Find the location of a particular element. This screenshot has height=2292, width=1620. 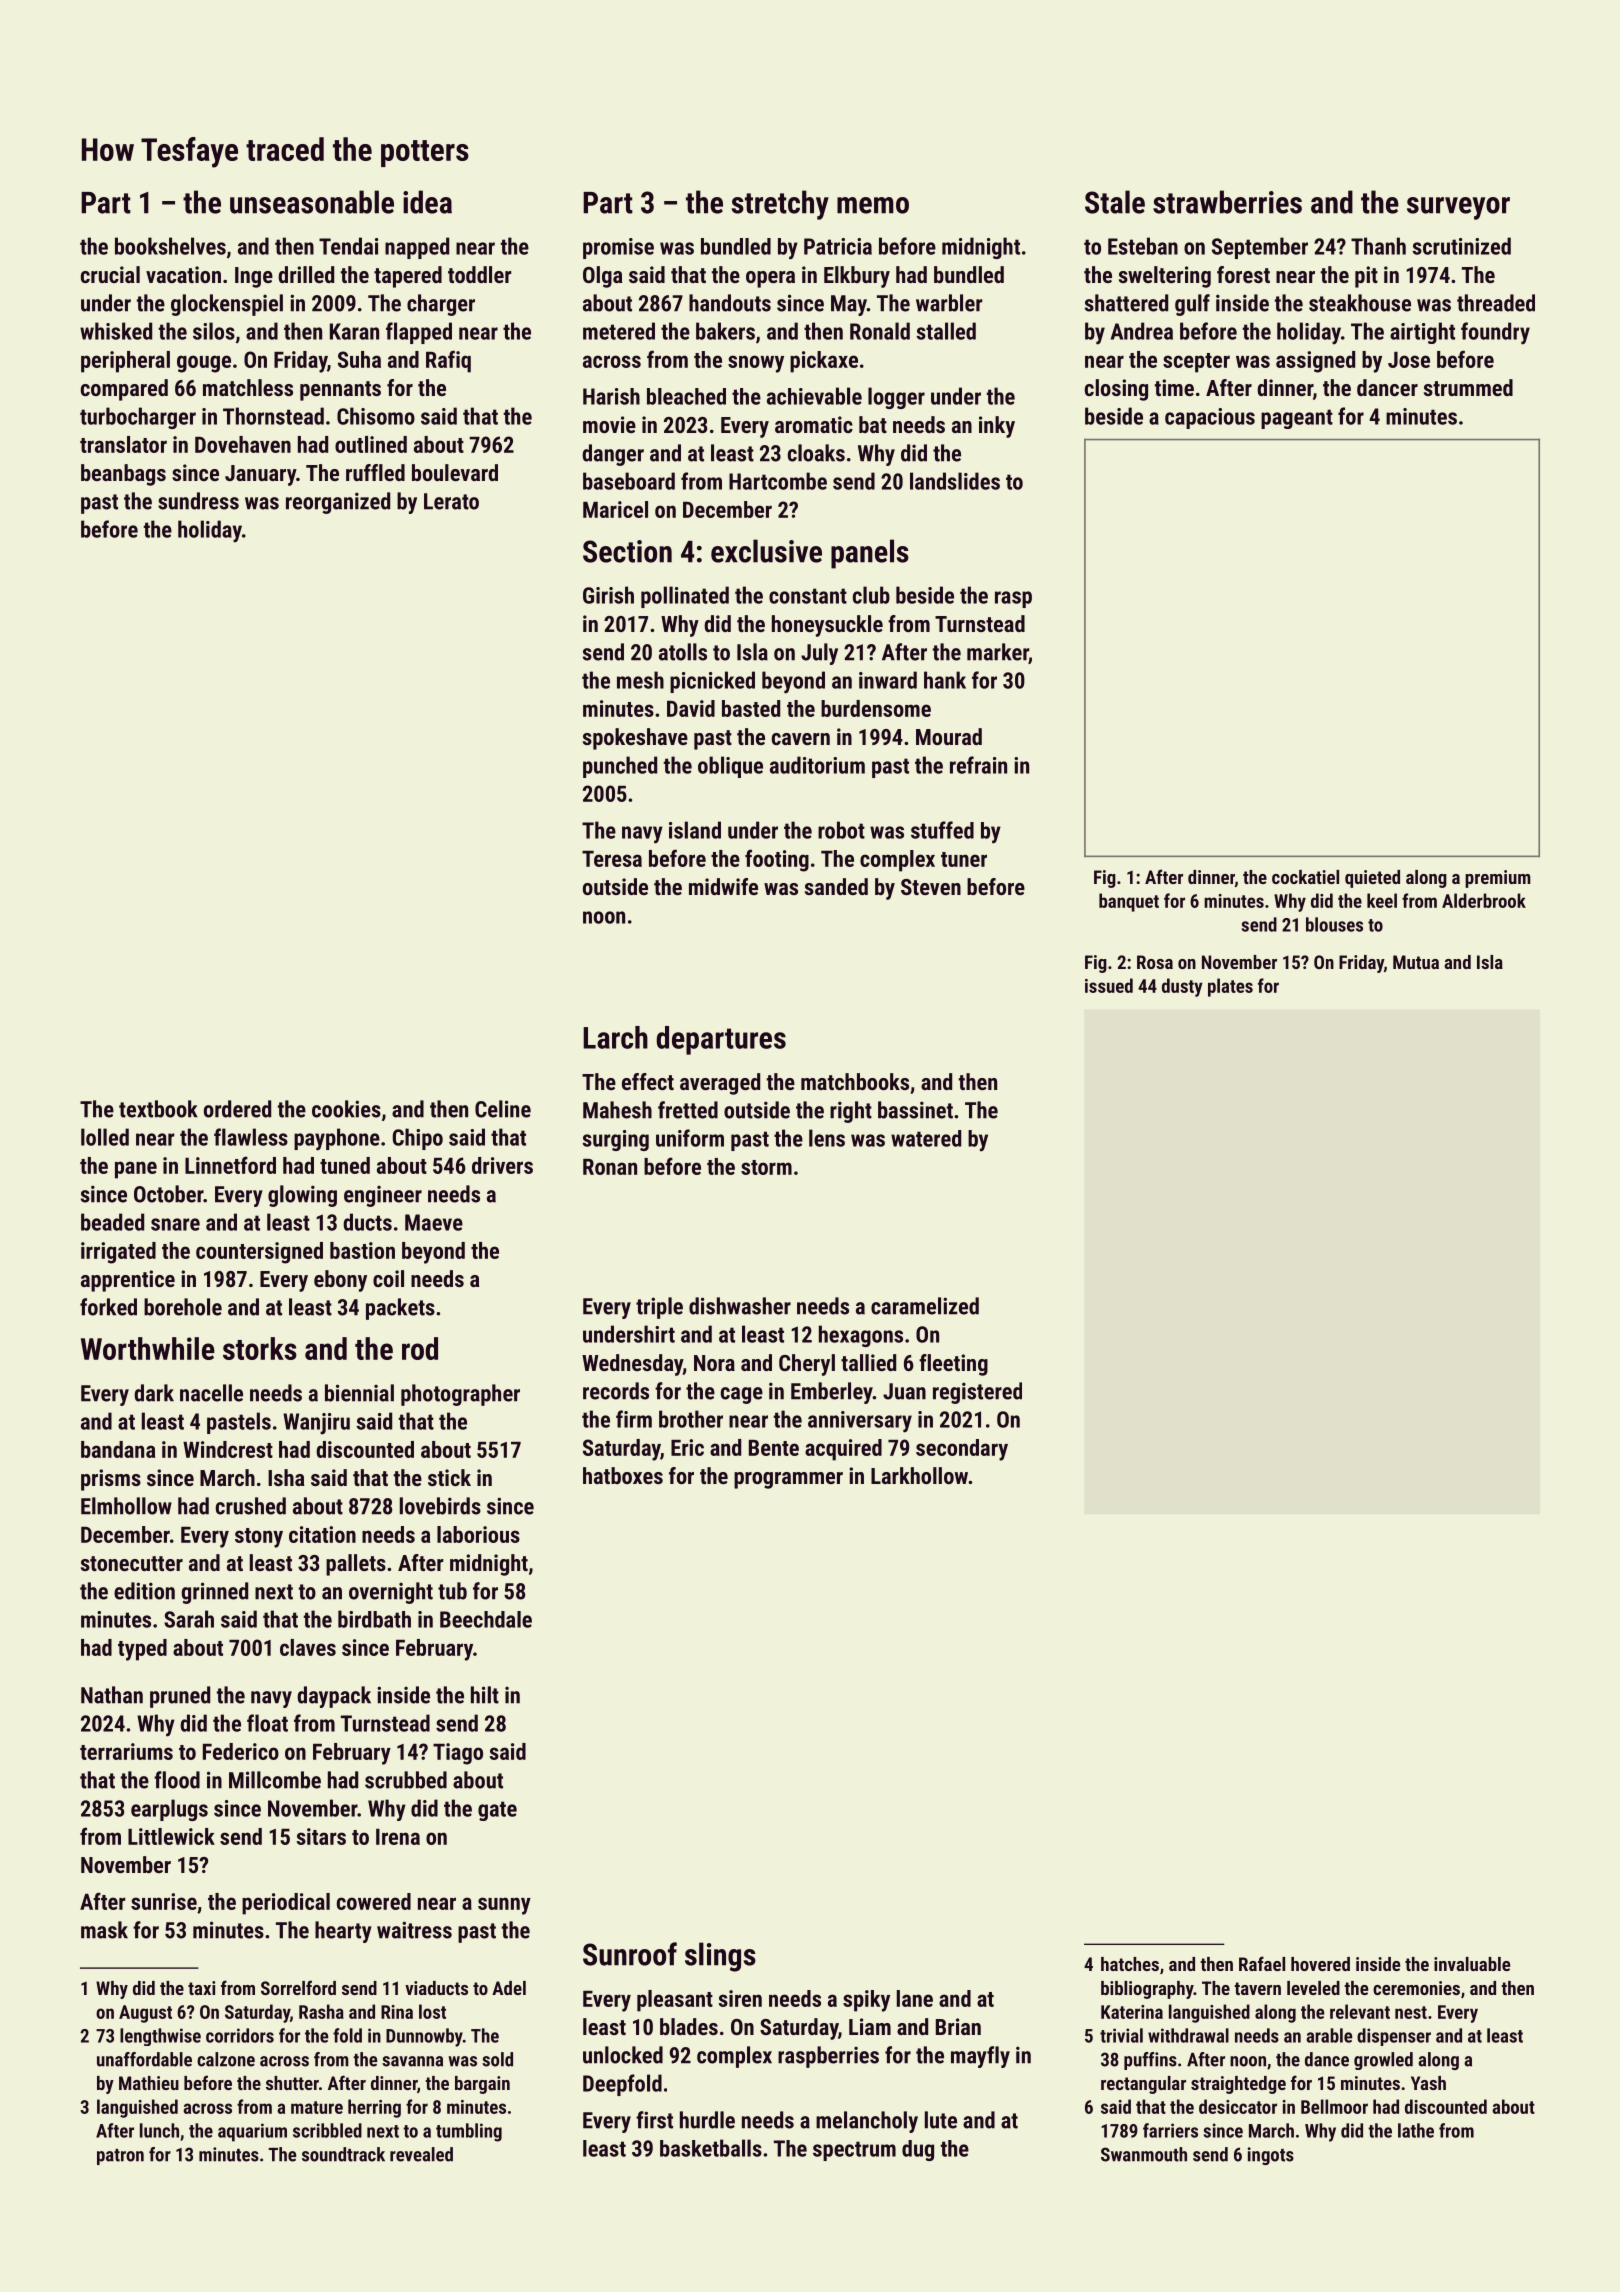

Rafael is located at coordinates (1262, 1963).
